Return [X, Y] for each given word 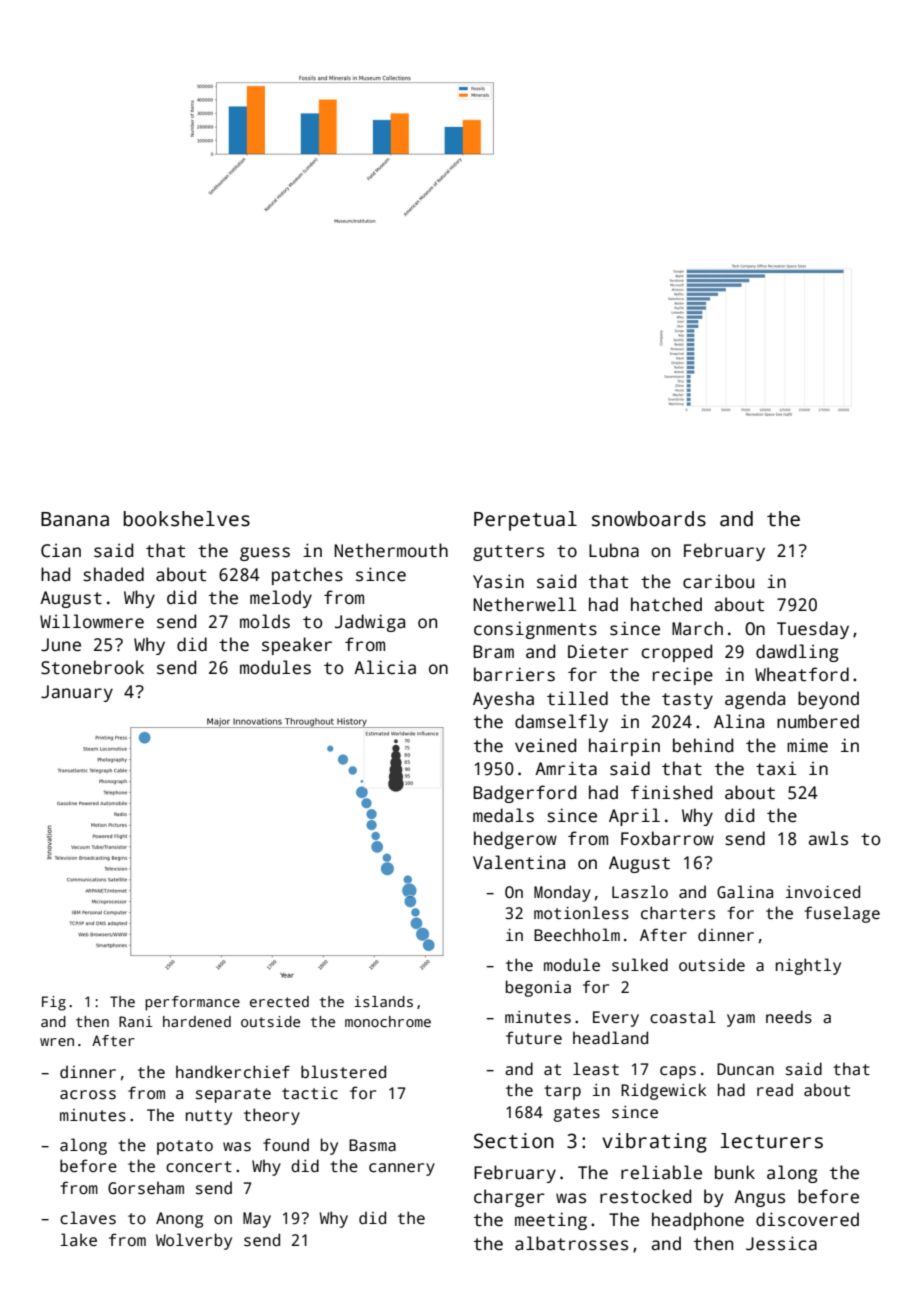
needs [789, 1017]
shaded [113, 574]
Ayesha [503, 700]
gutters [508, 553]
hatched [666, 604]
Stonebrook [92, 667]
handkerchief [233, 1072]
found [286, 1144]
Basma [372, 1145]
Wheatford [802, 674]
